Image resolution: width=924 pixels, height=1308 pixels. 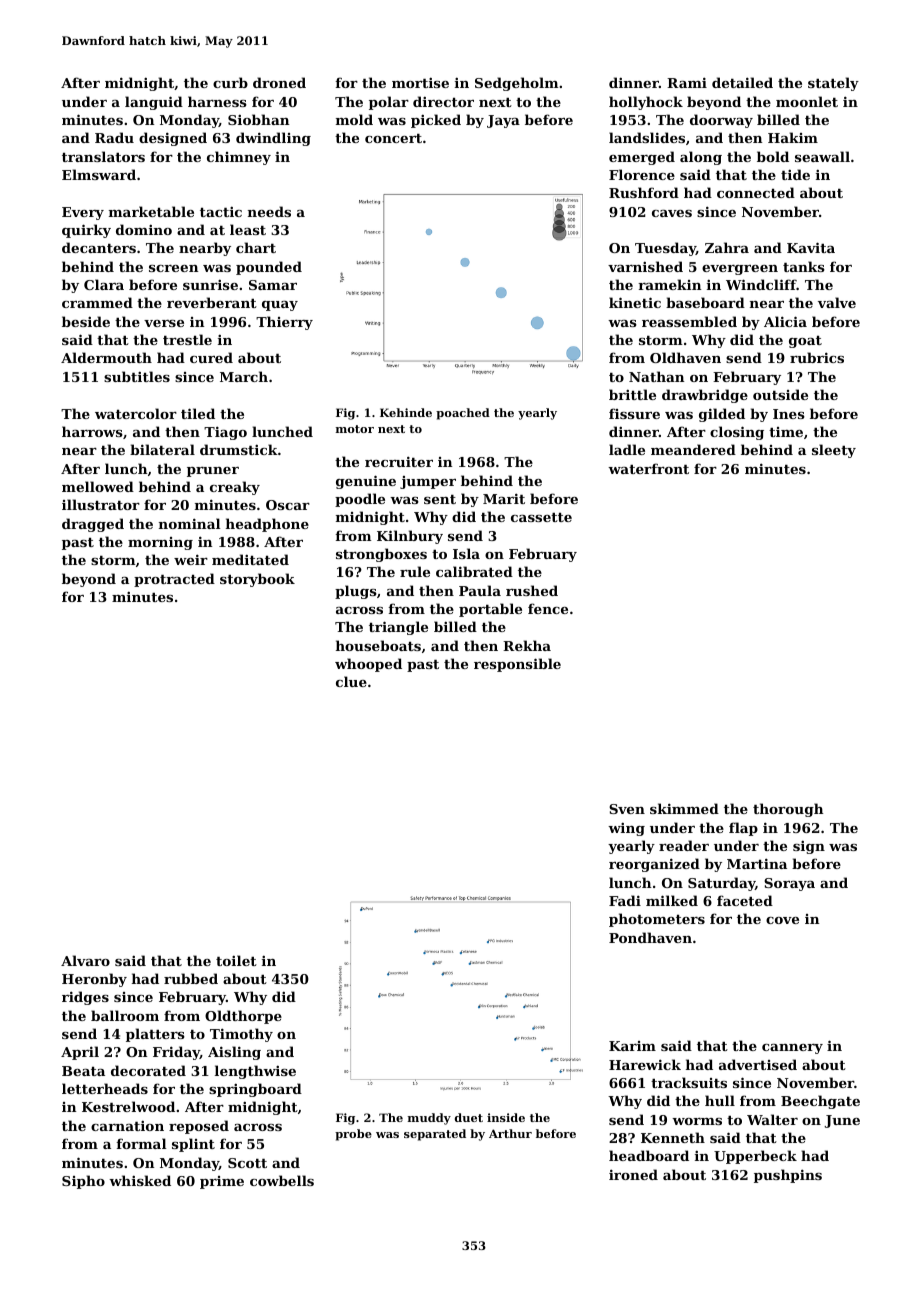 I want to click on Kavita, so click(x=811, y=247).
